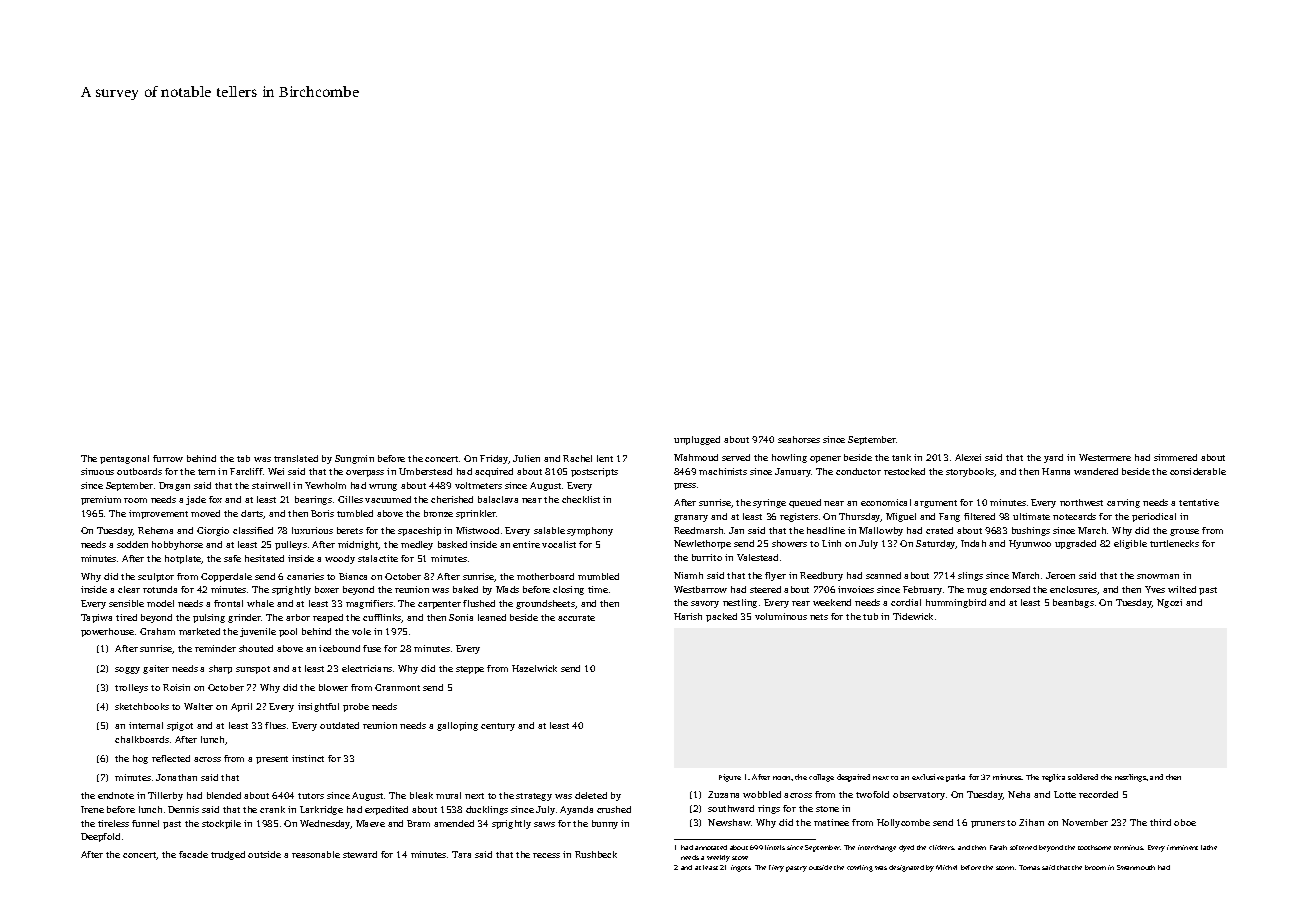 The image size is (1308, 924). Describe the element at coordinates (776, 868) in the screenshot. I see `fiery` at that location.
